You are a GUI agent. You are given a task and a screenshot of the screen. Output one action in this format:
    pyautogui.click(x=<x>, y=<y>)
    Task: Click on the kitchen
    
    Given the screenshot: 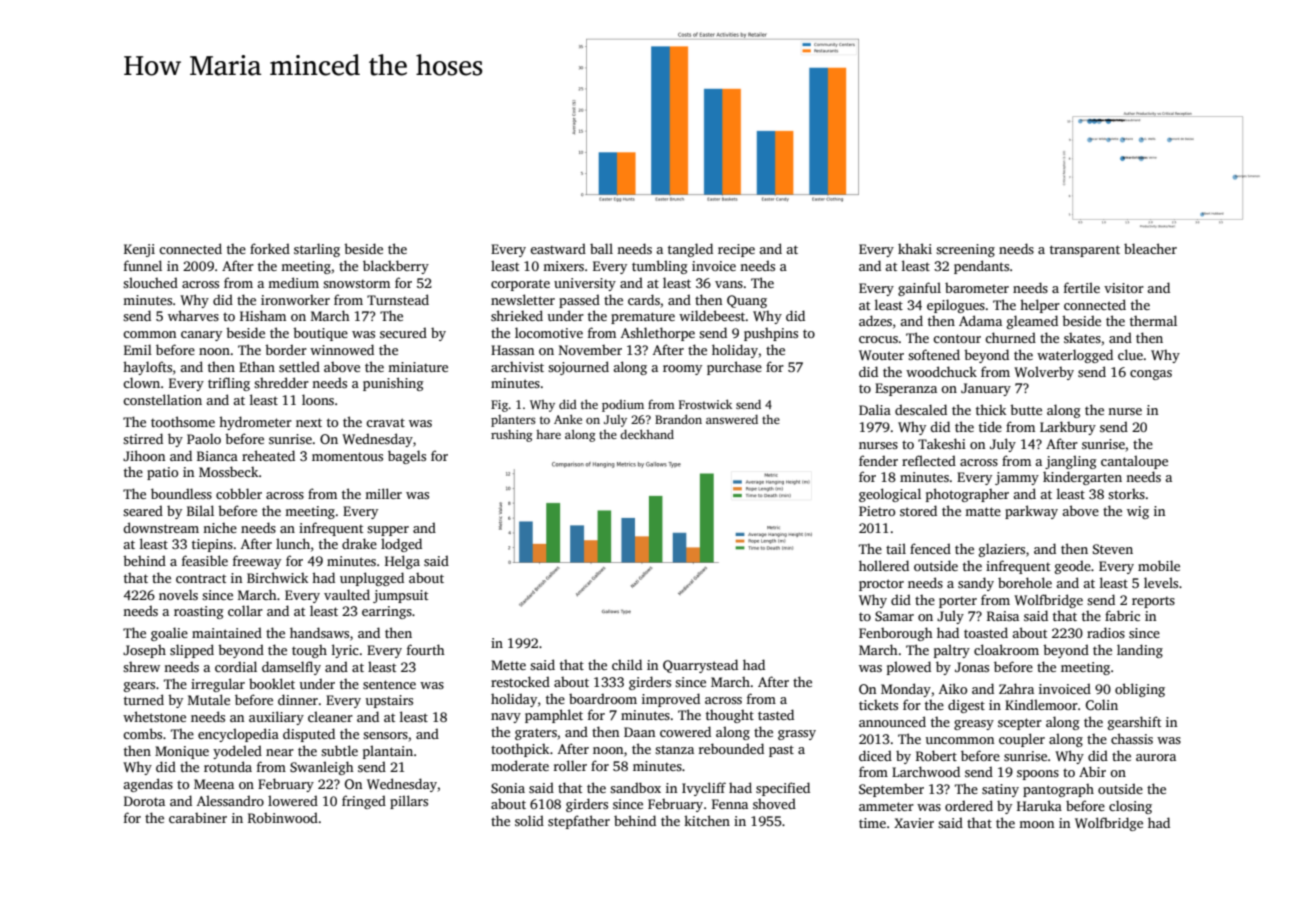 What is the action you would take?
    pyautogui.click(x=707, y=820)
